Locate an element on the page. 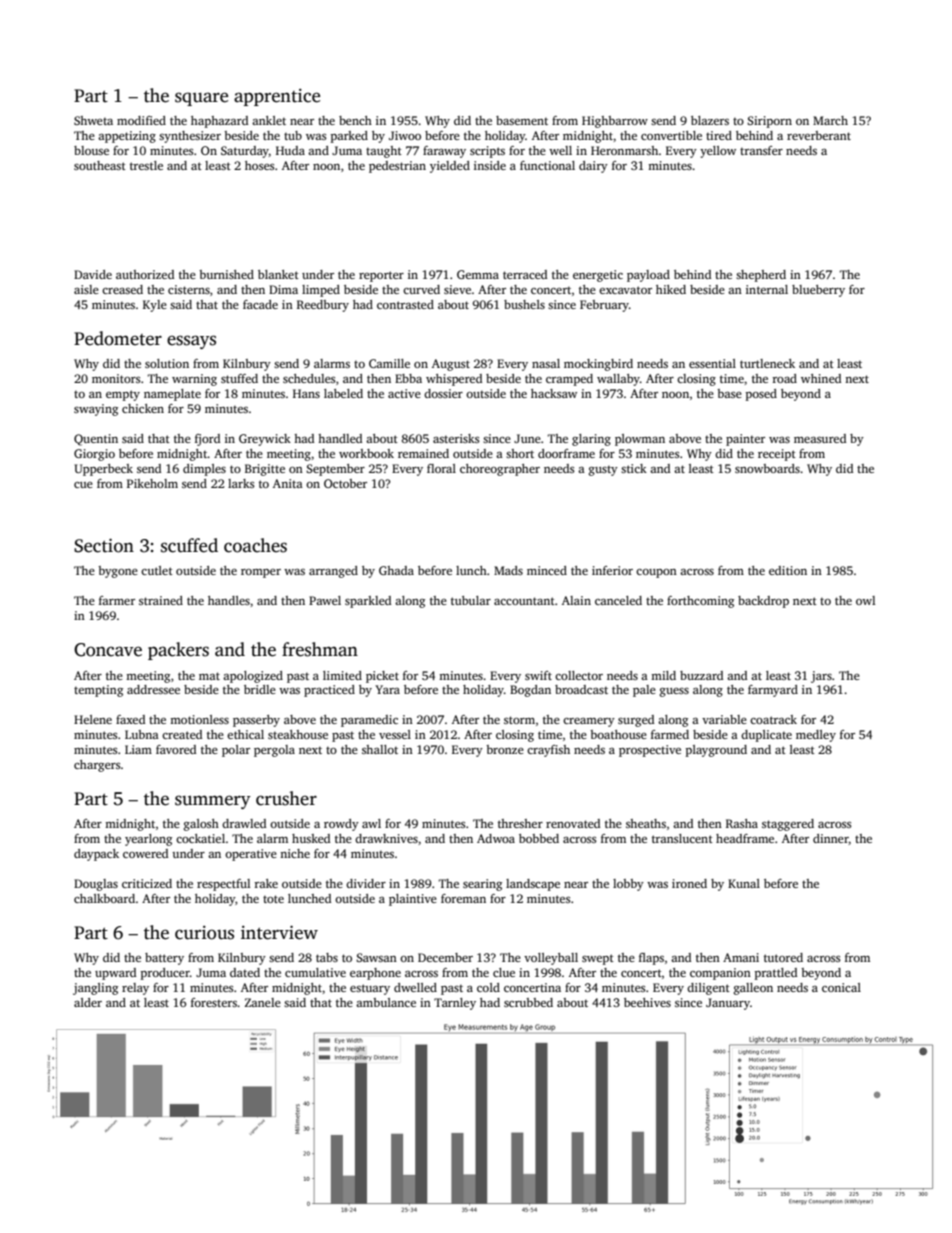 The image size is (952, 1233). accountant is located at coordinates (524, 601).
